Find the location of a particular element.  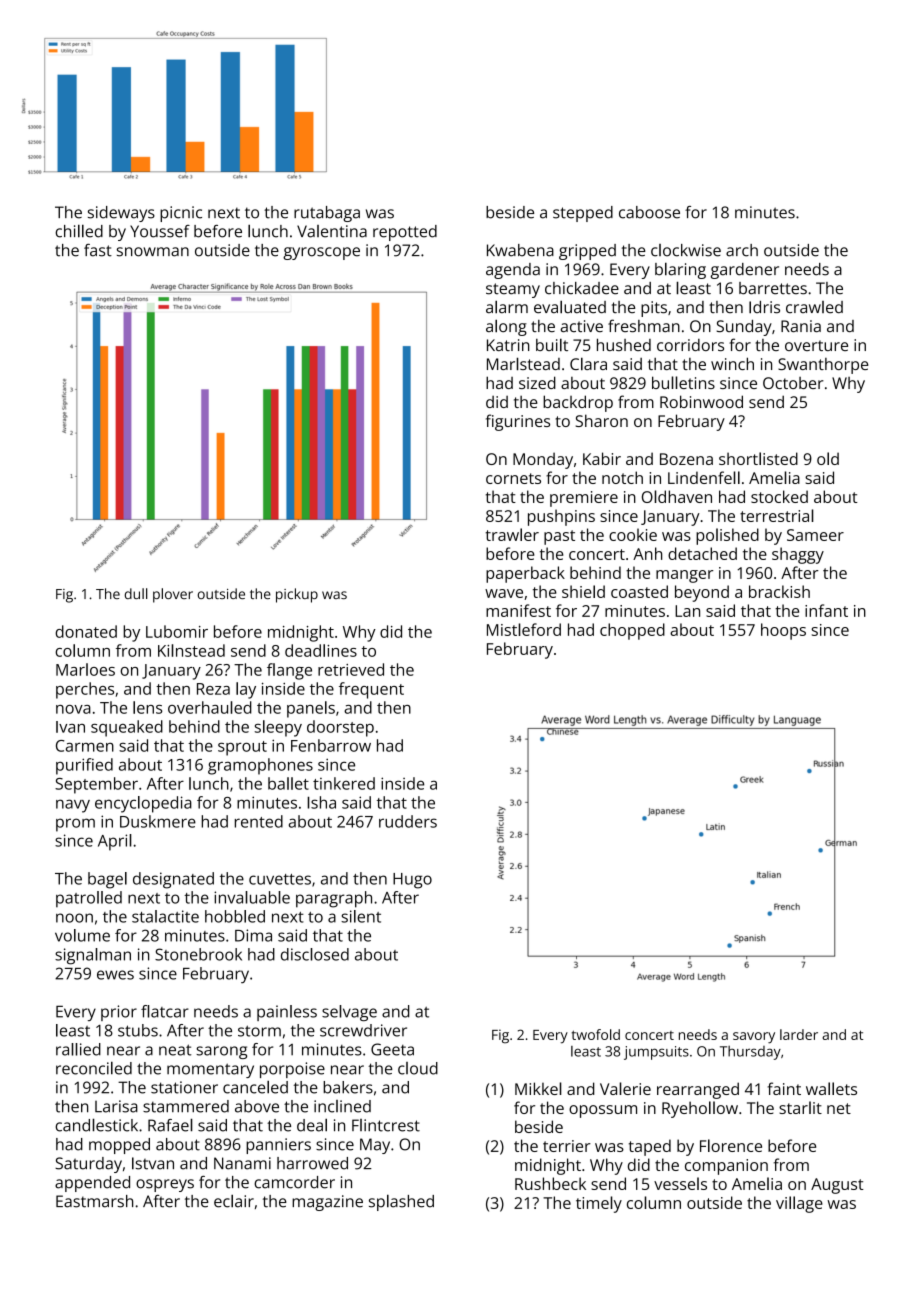

larder is located at coordinates (799, 1034).
